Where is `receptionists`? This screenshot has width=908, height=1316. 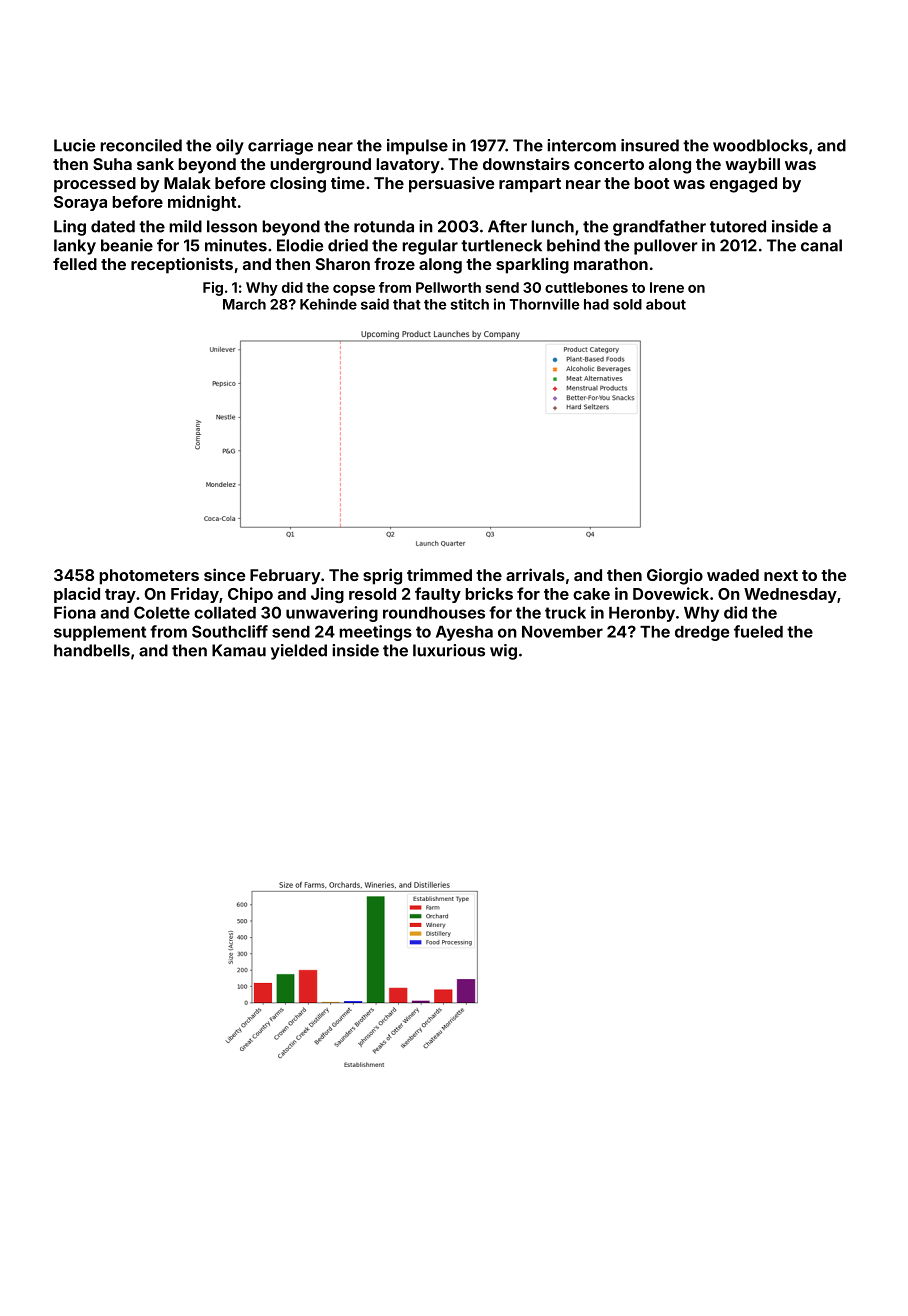 receptionists is located at coordinates (182, 265).
